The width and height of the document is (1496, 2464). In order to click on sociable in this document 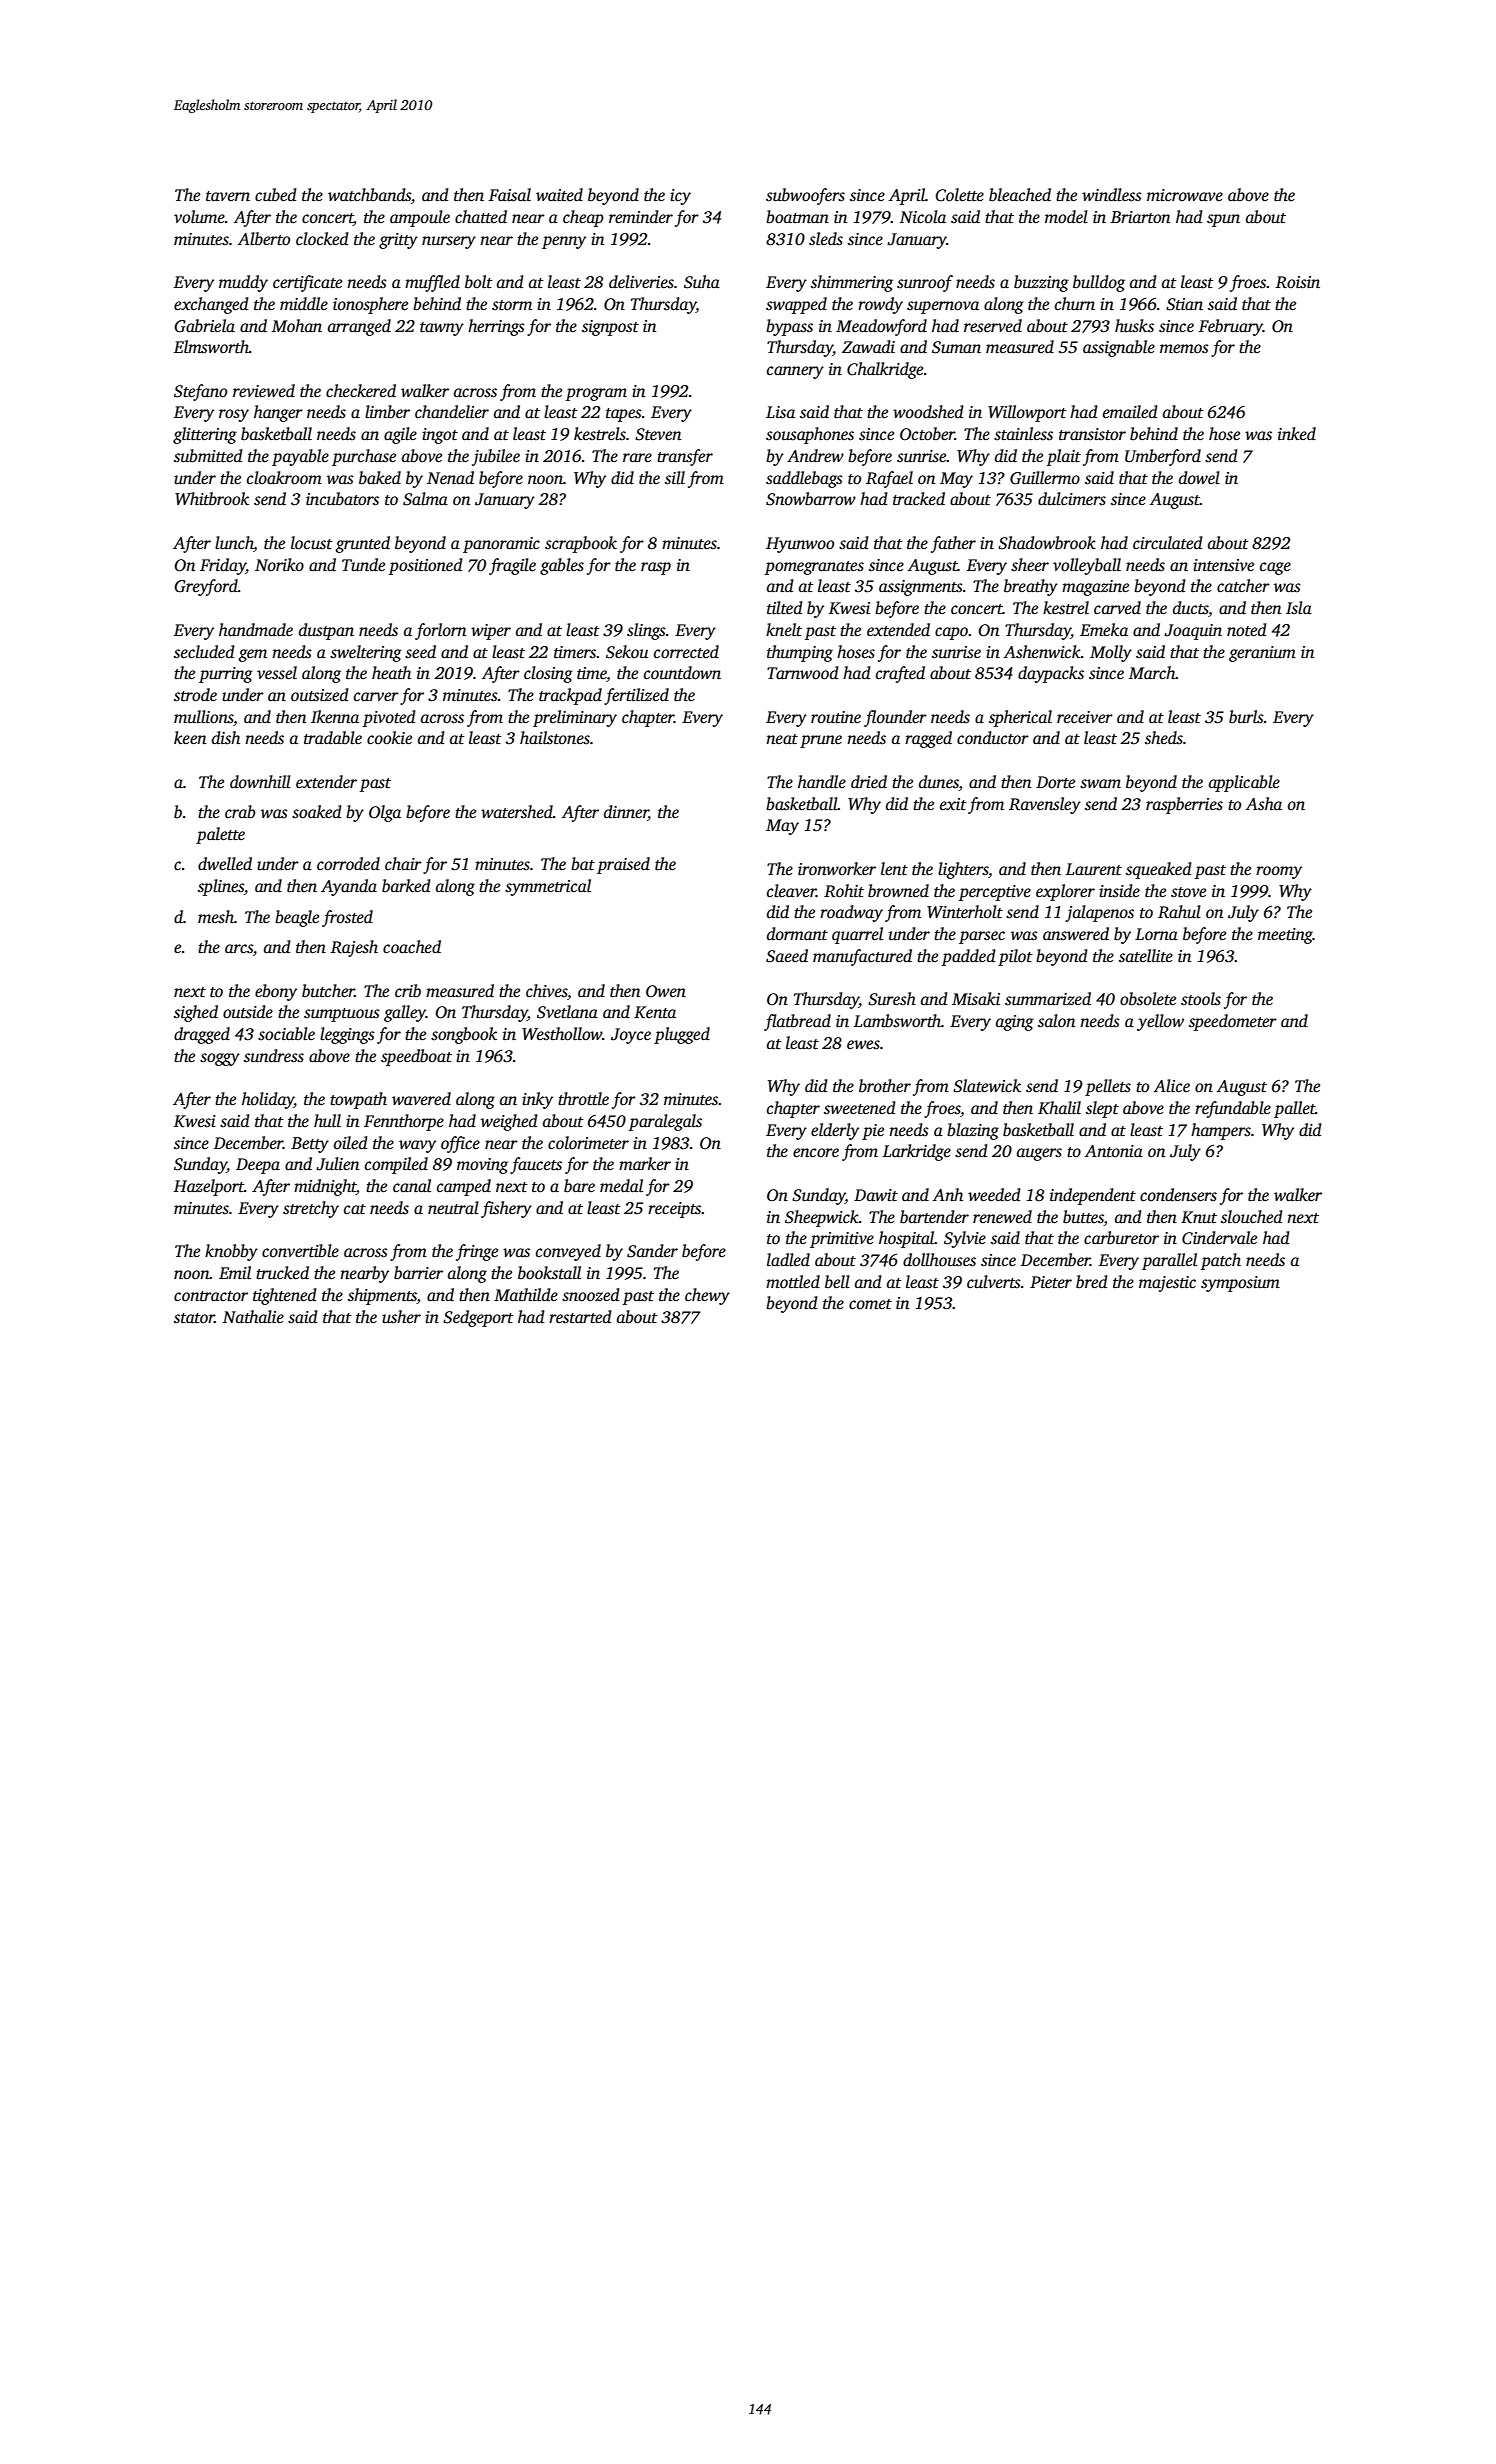, I will do `click(286, 1034)`.
